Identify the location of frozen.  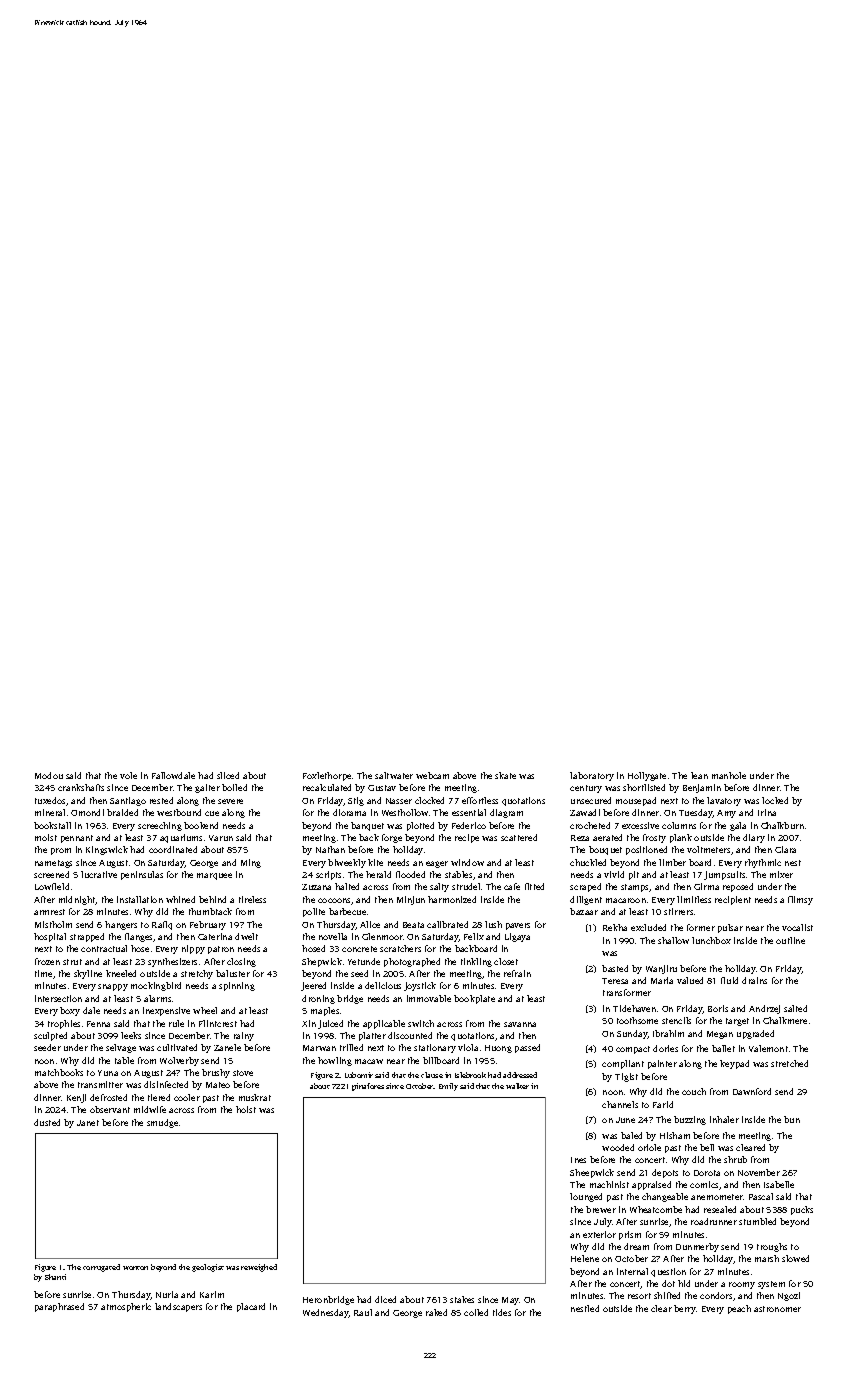
(47, 961).
